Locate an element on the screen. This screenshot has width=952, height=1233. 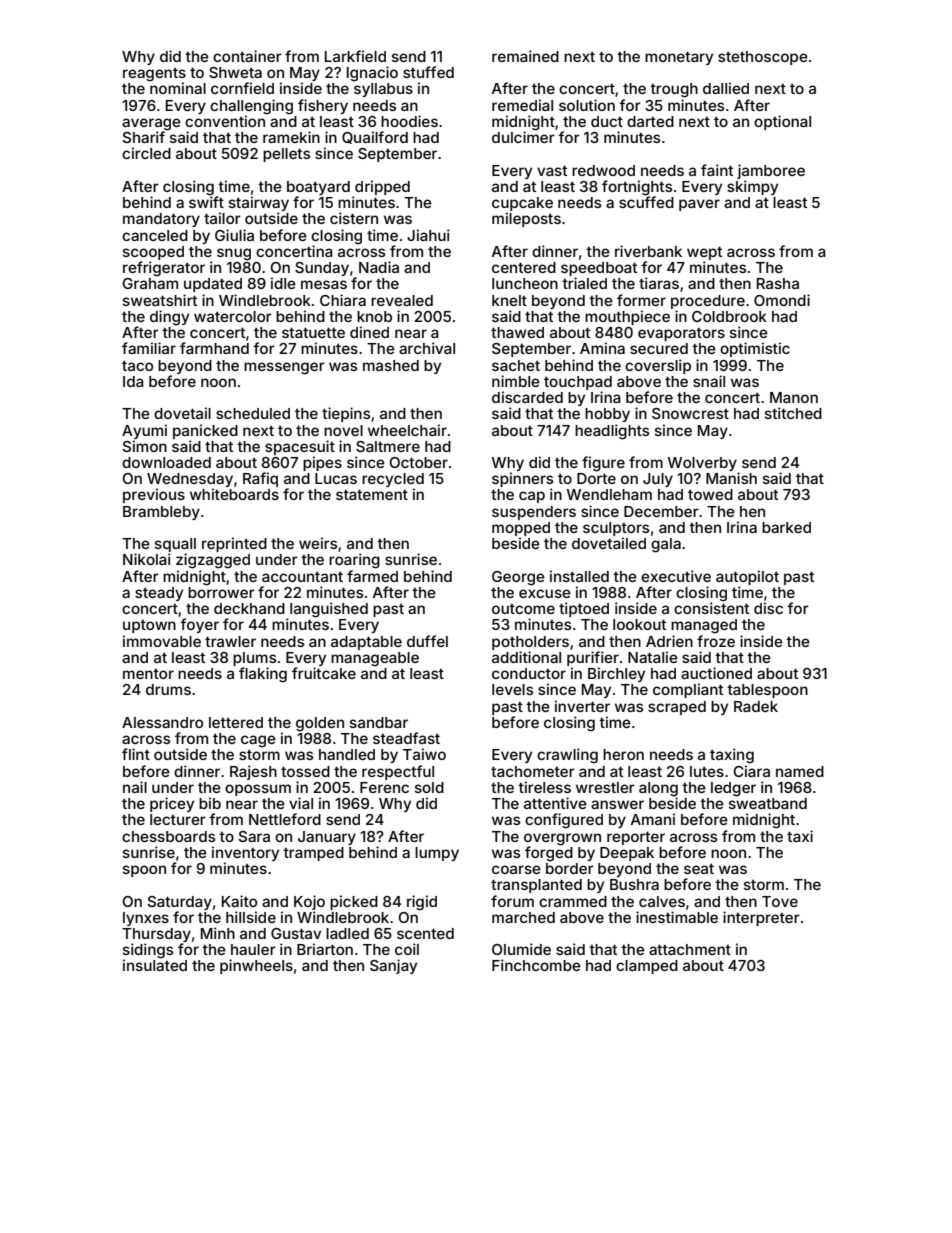
monetary is located at coordinates (679, 58).
